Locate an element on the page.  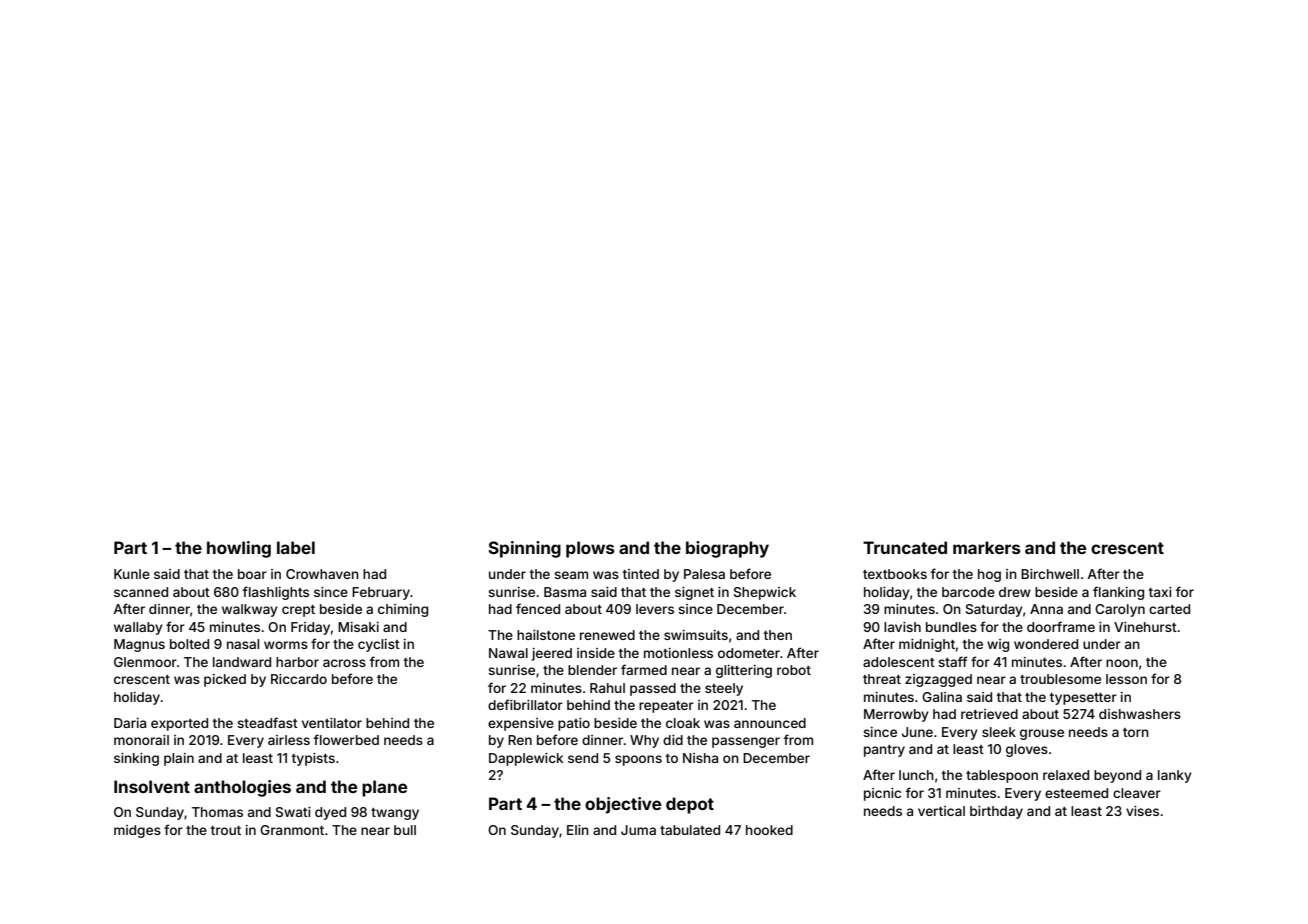
tinted is located at coordinates (641, 574).
